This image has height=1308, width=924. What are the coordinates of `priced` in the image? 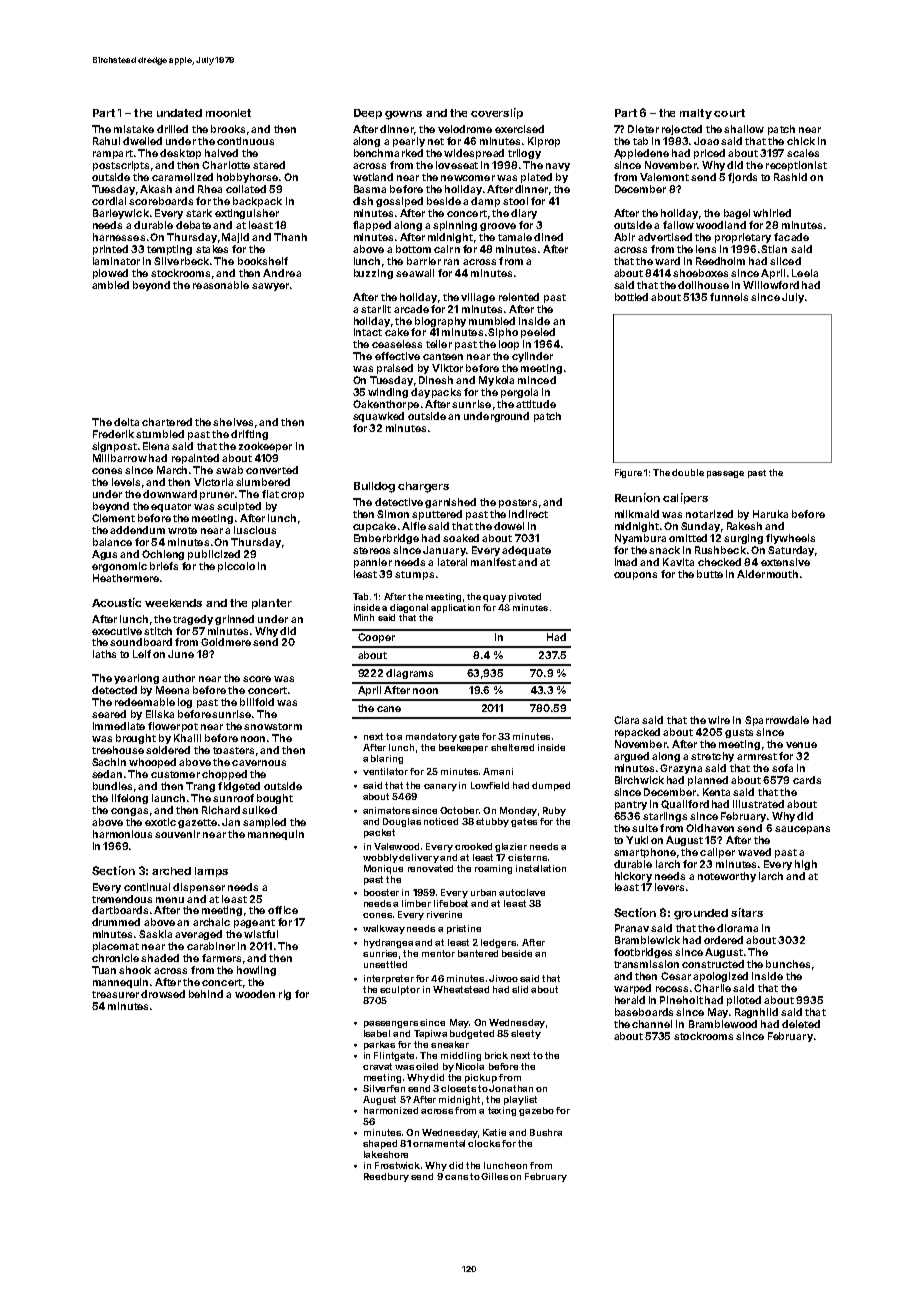 It's located at (709, 154).
